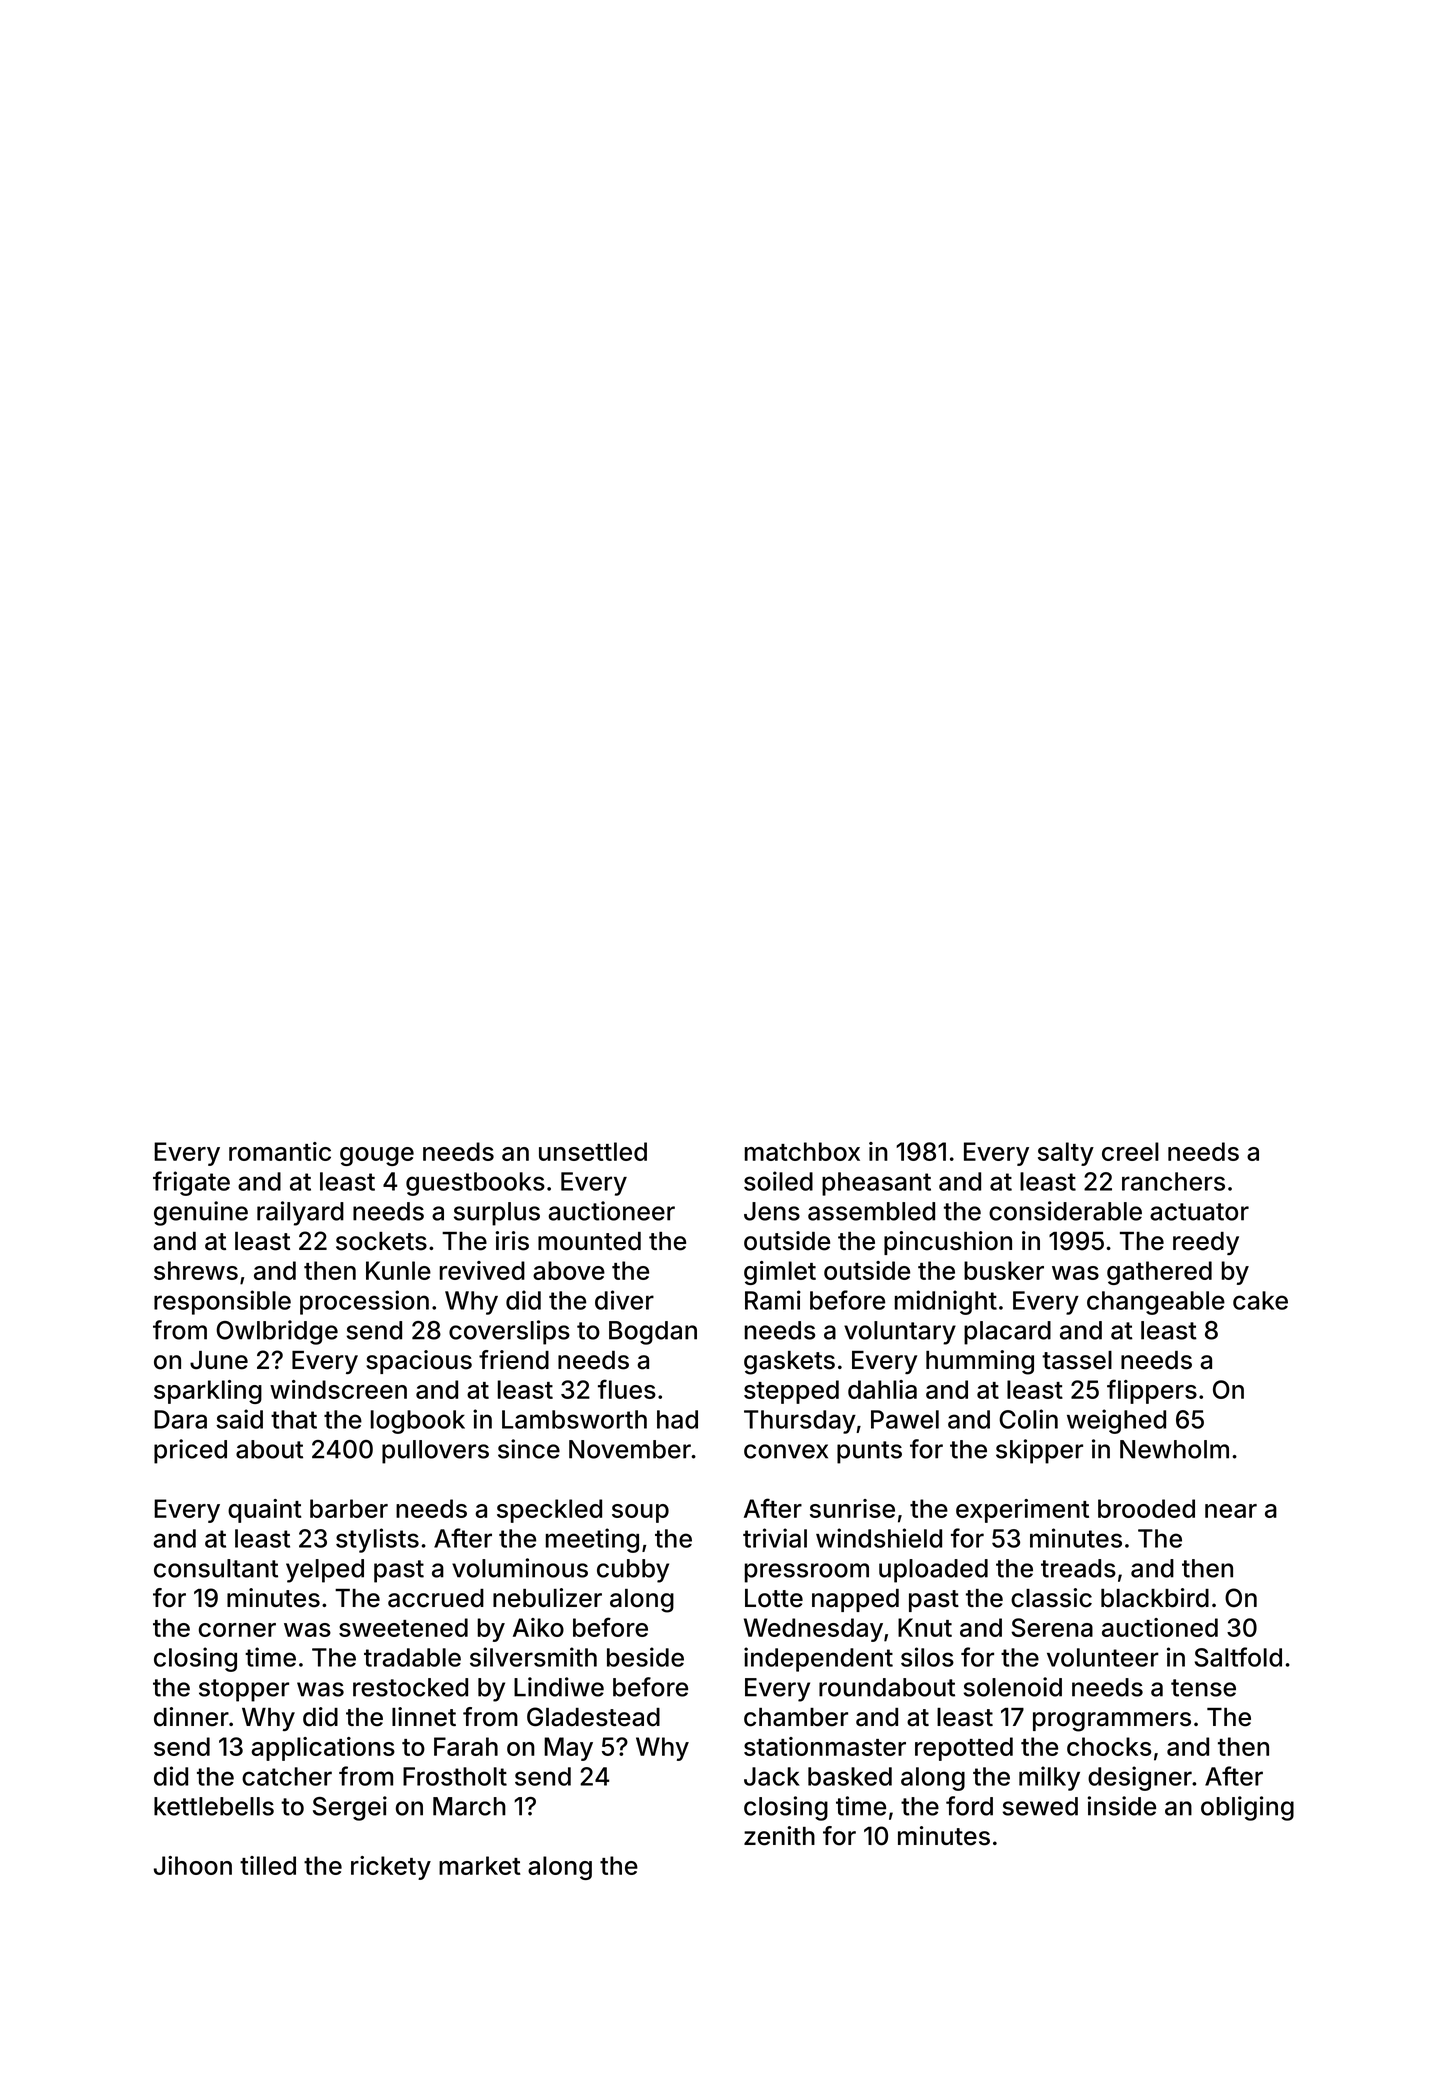 The width and height of the document is (1450, 2100). What do you see at coordinates (1022, 1511) in the document?
I see `experiment` at bounding box center [1022, 1511].
